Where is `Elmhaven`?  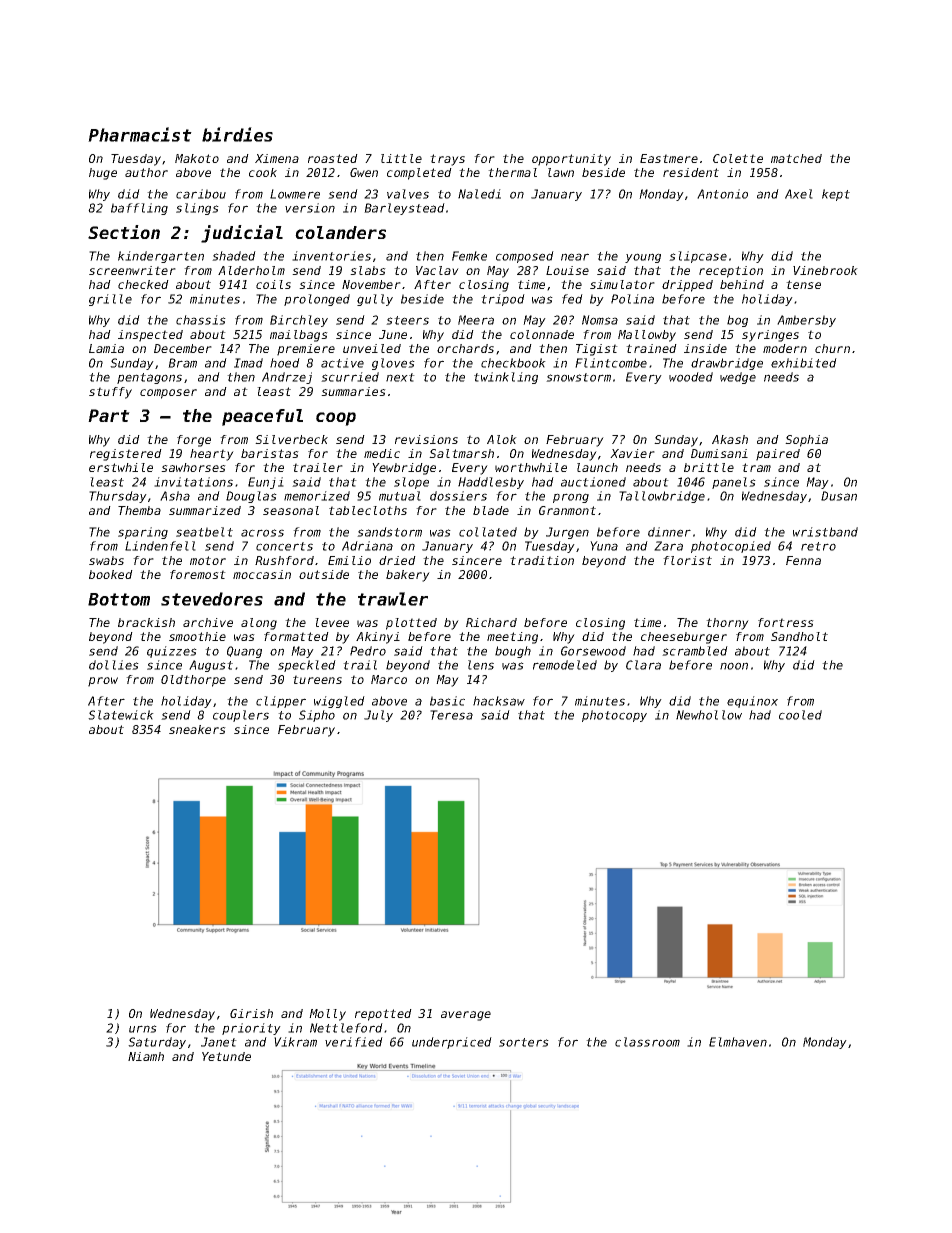
Elmhaven is located at coordinates (738, 1042).
